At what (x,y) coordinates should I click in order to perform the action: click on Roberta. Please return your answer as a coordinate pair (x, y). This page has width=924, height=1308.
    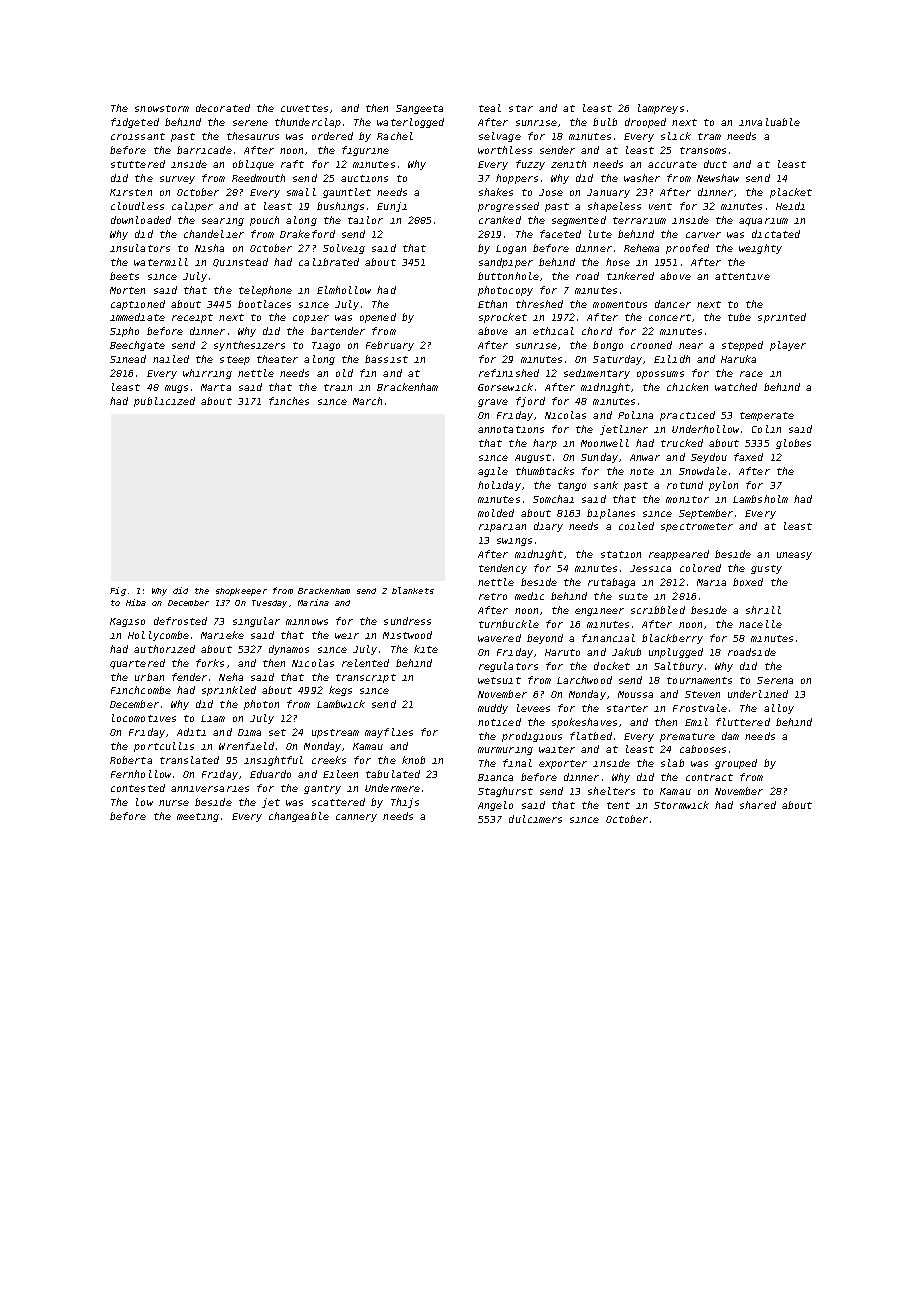
    Looking at the image, I should click on (131, 760).
